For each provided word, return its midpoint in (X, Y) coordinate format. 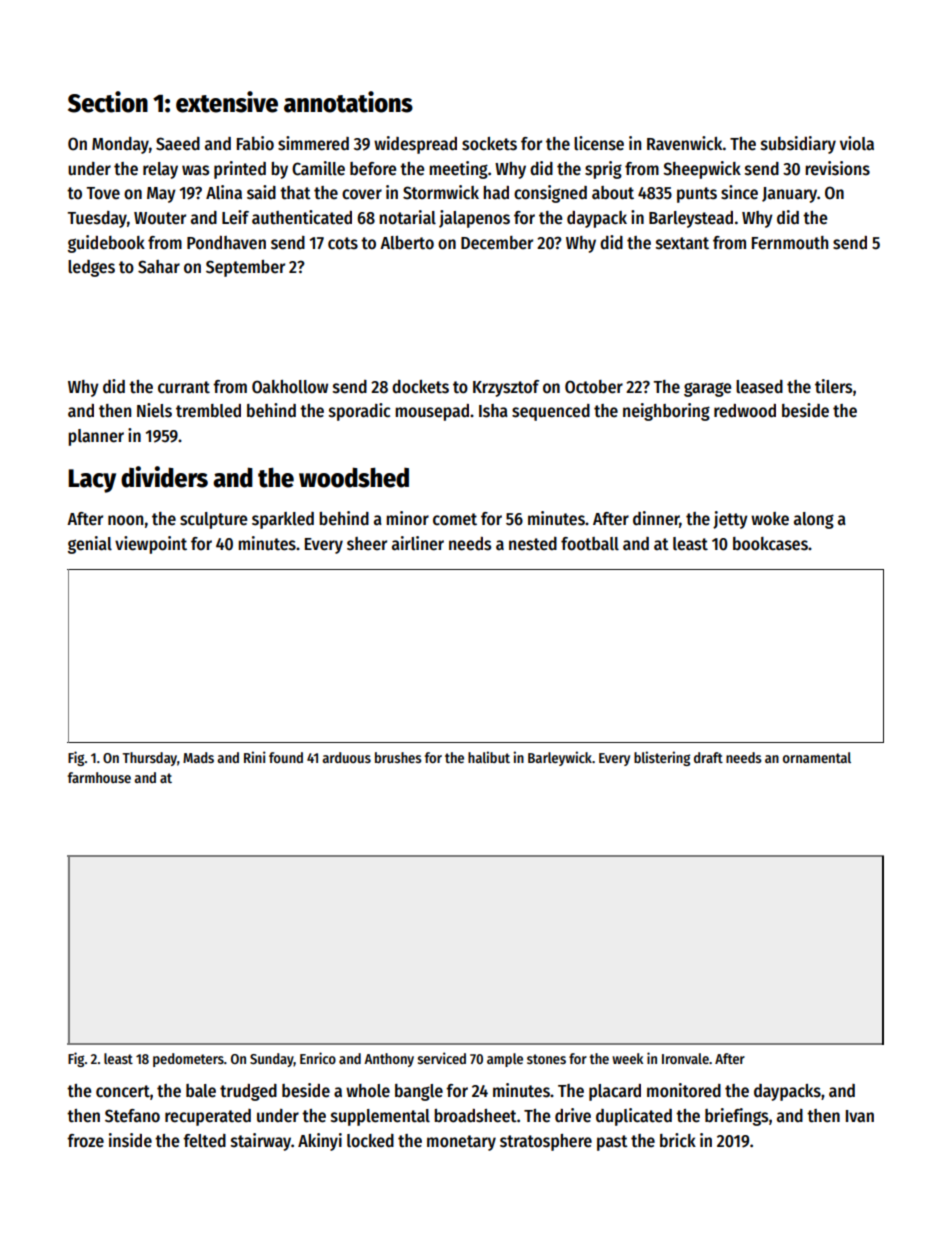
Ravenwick (685, 143)
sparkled (283, 520)
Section (108, 102)
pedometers (188, 1060)
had (496, 193)
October (594, 387)
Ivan (860, 1116)
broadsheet (475, 1116)
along (814, 520)
